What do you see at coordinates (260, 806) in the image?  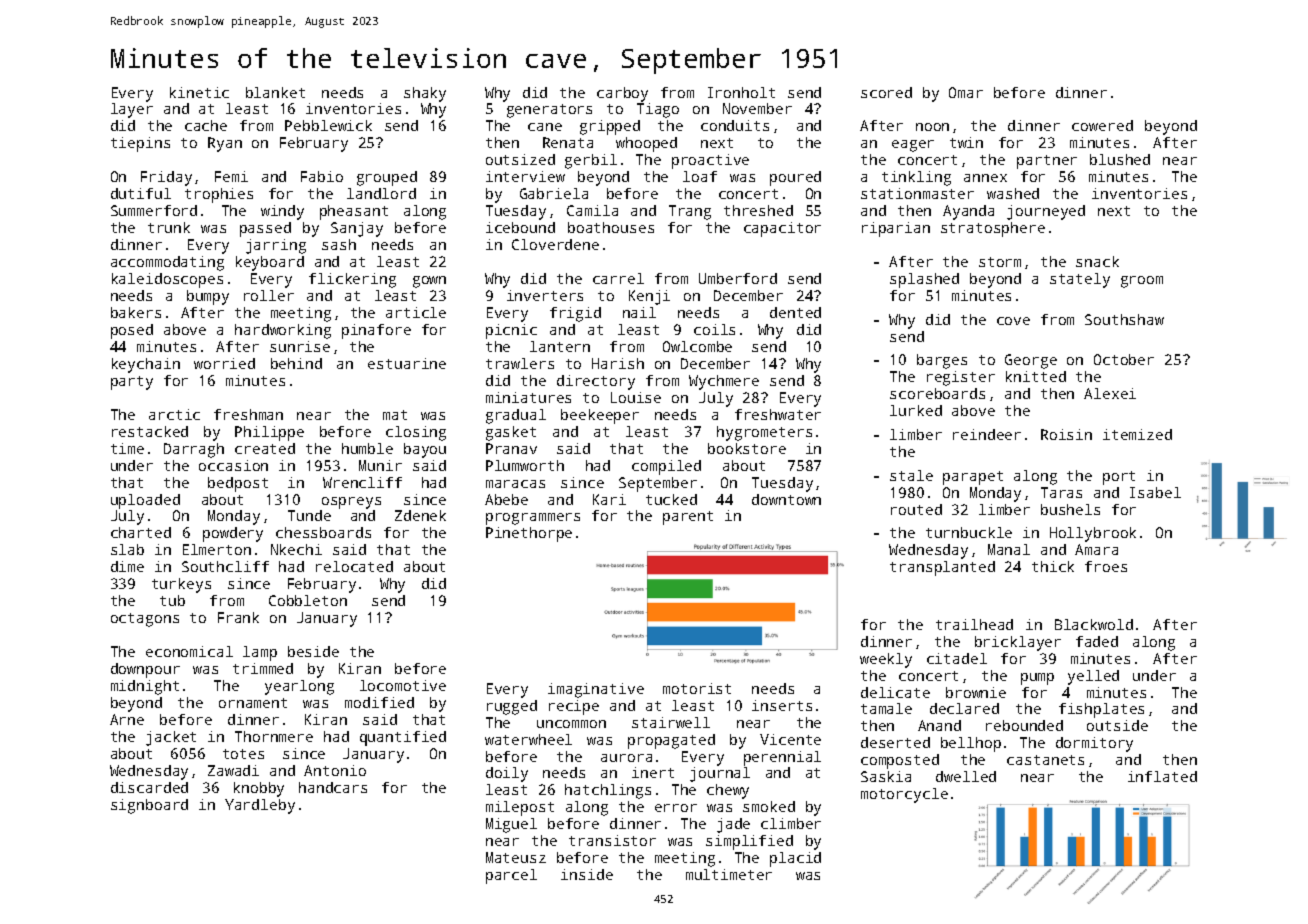 I see `Yardleby` at bounding box center [260, 806].
